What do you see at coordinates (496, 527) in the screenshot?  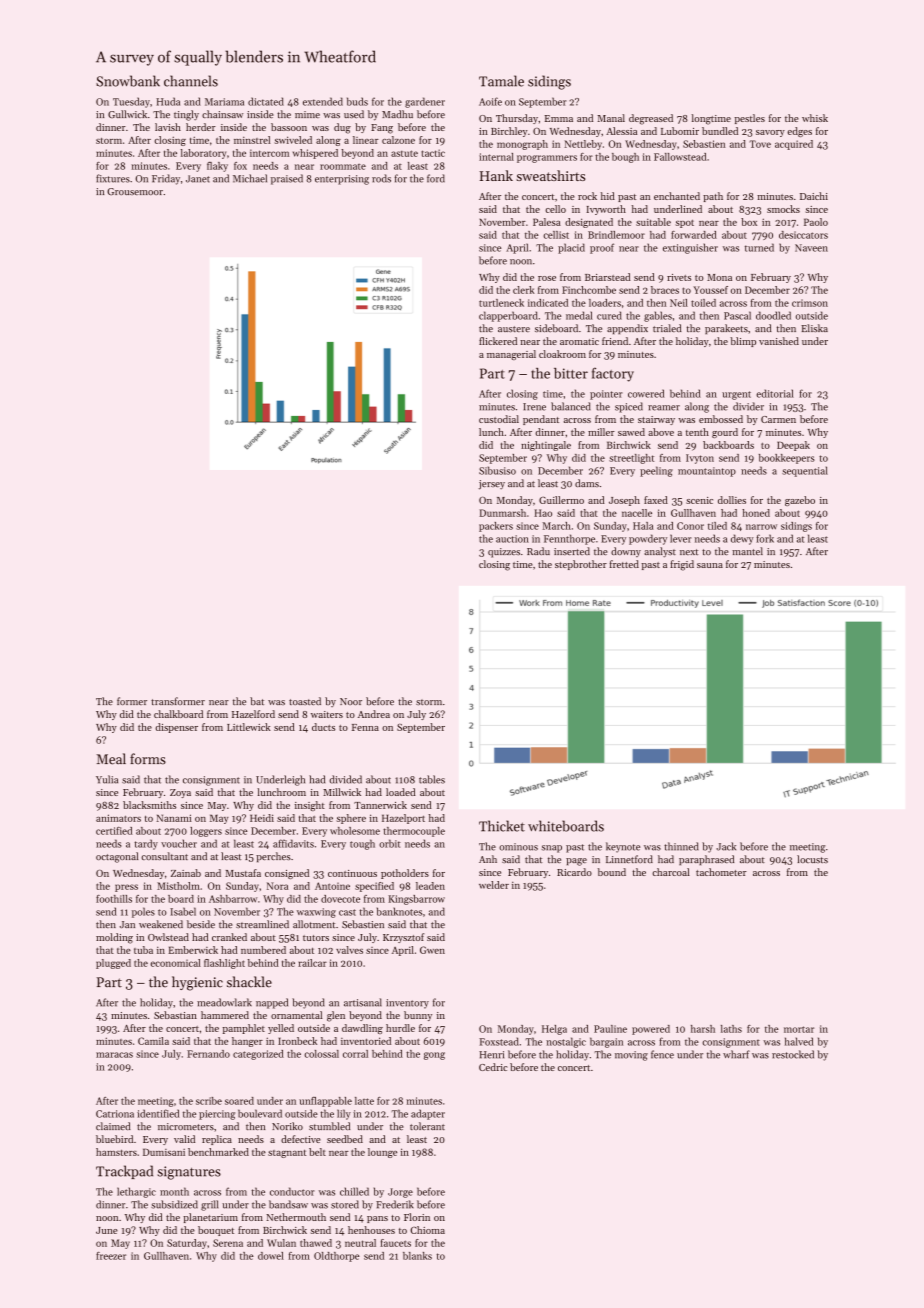 I see `packers` at bounding box center [496, 527].
